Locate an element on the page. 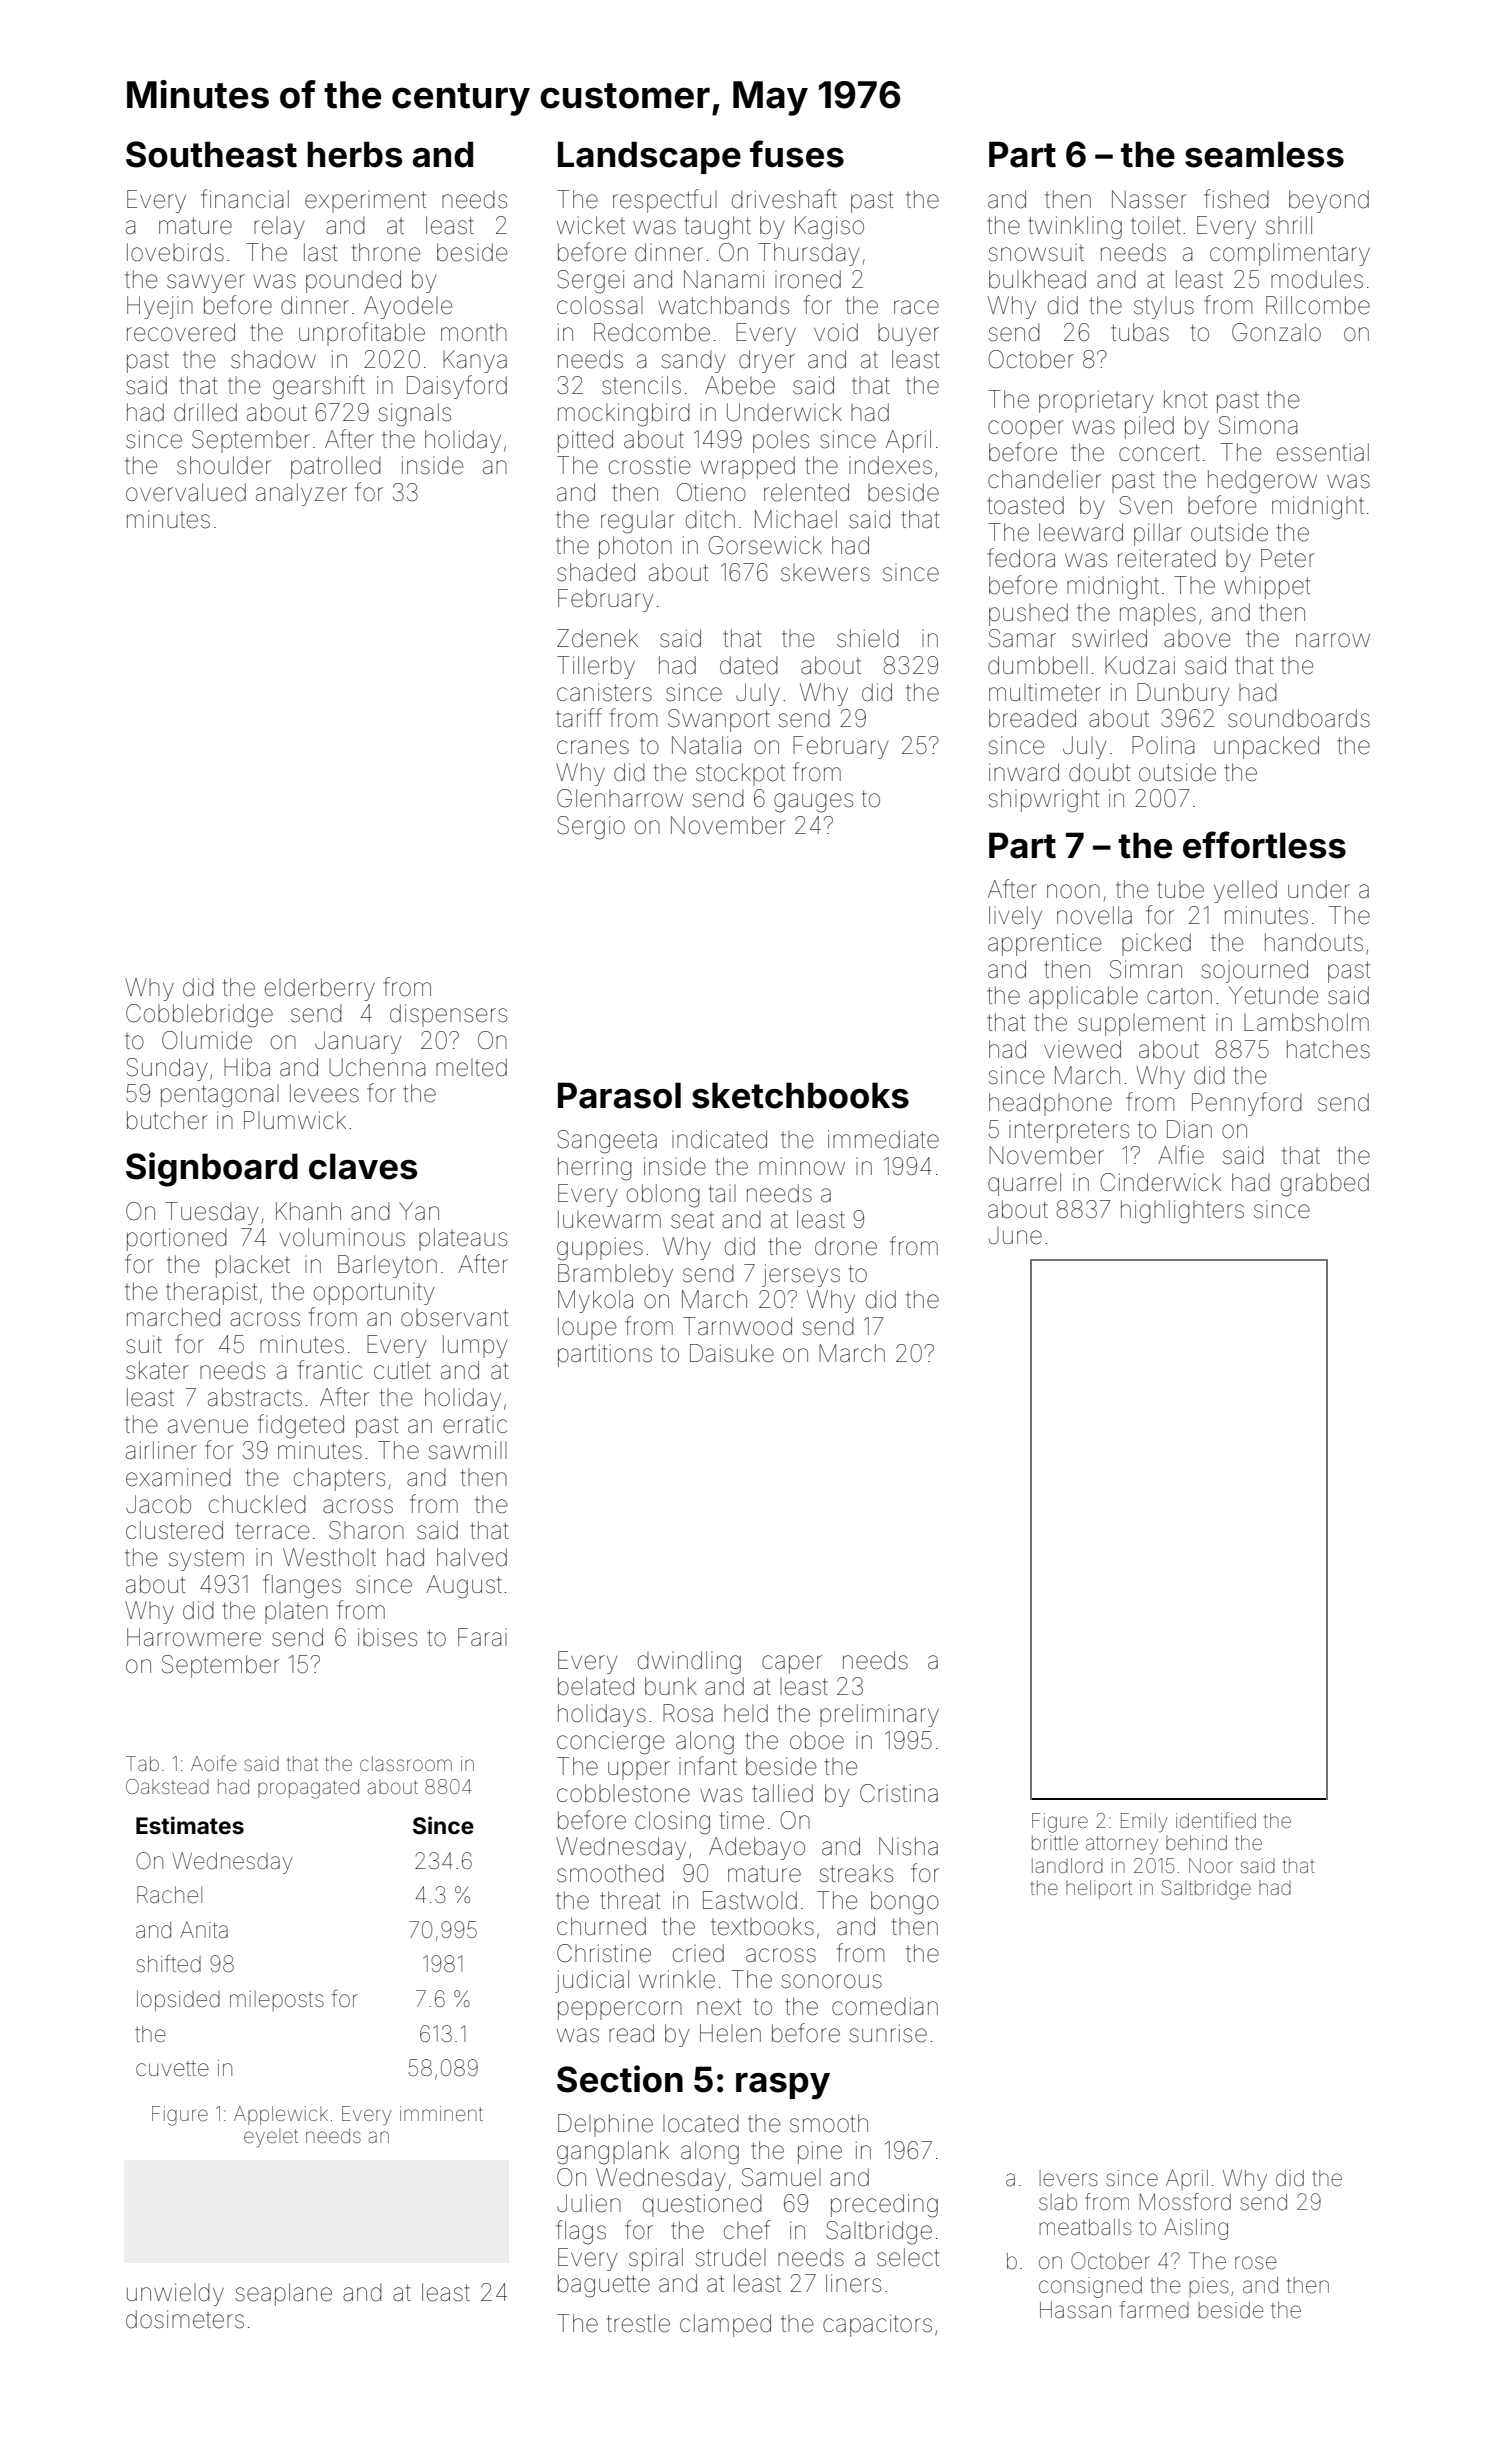 This page has height=2464, width=1496. Ayodele is located at coordinates (408, 307).
